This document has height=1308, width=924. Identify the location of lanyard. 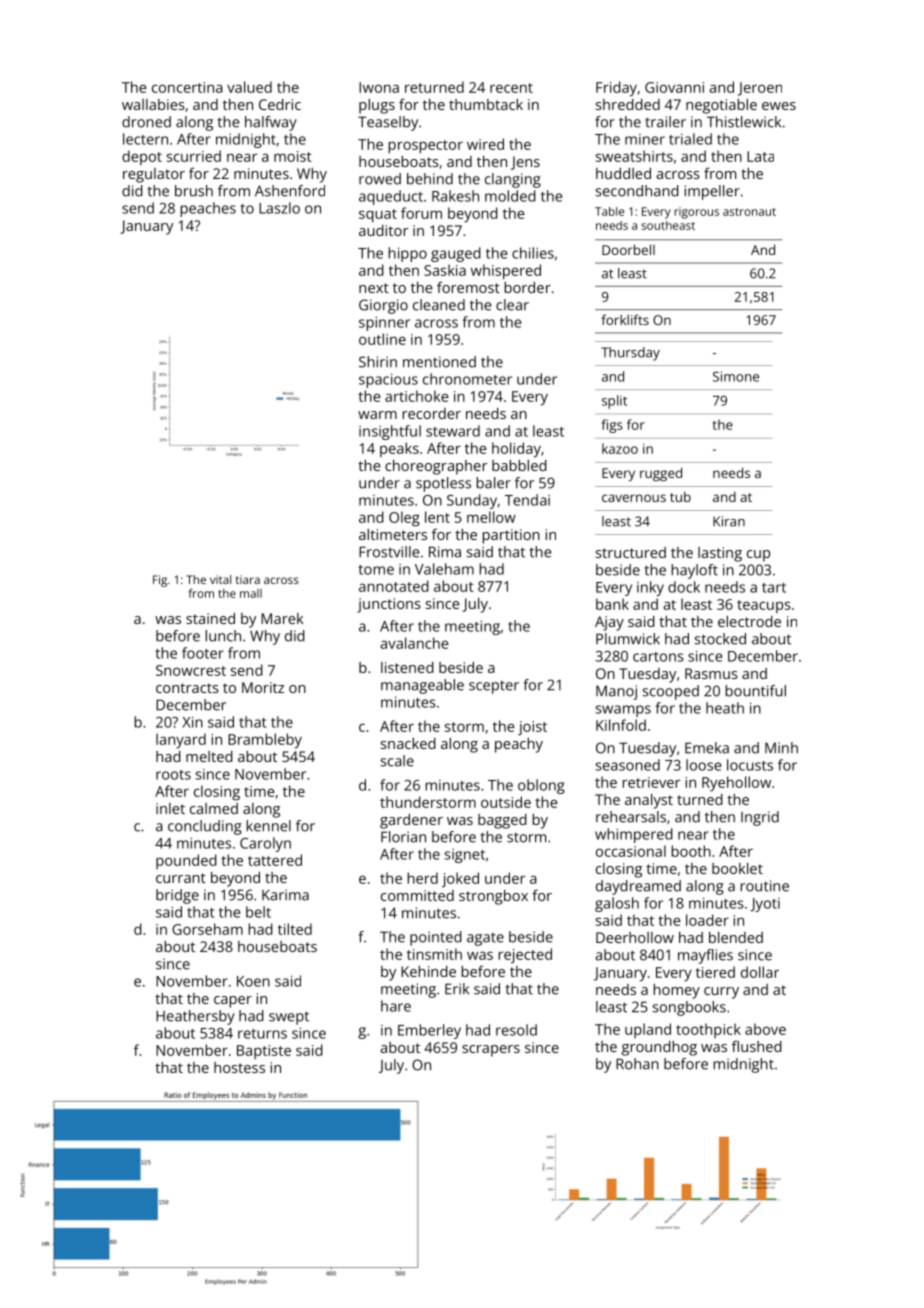
(181, 741).
